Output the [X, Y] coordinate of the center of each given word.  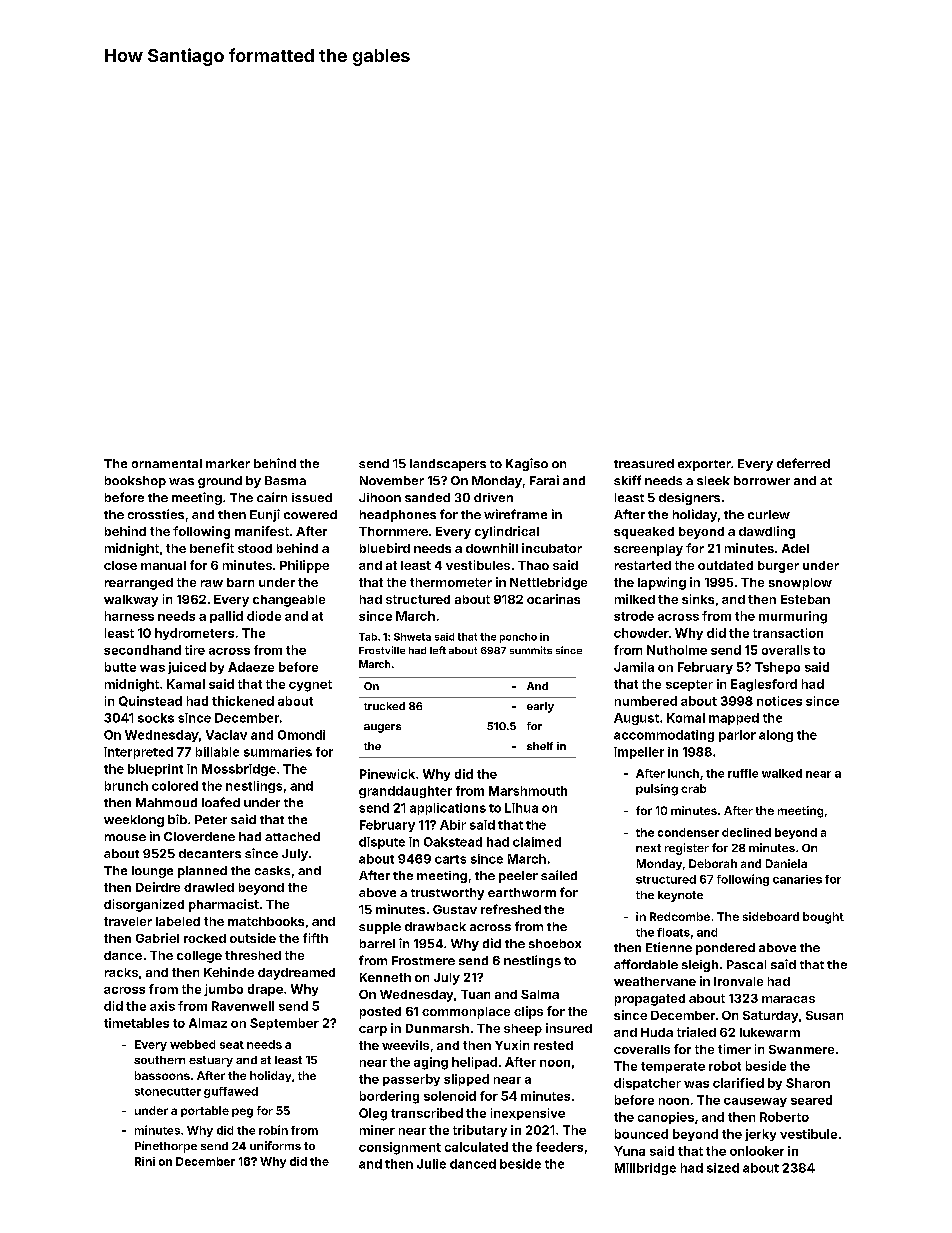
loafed [221, 802]
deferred [803, 463]
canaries [797, 879]
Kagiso [527, 464]
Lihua [521, 808]
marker [228, 463]
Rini [145, 1161]
